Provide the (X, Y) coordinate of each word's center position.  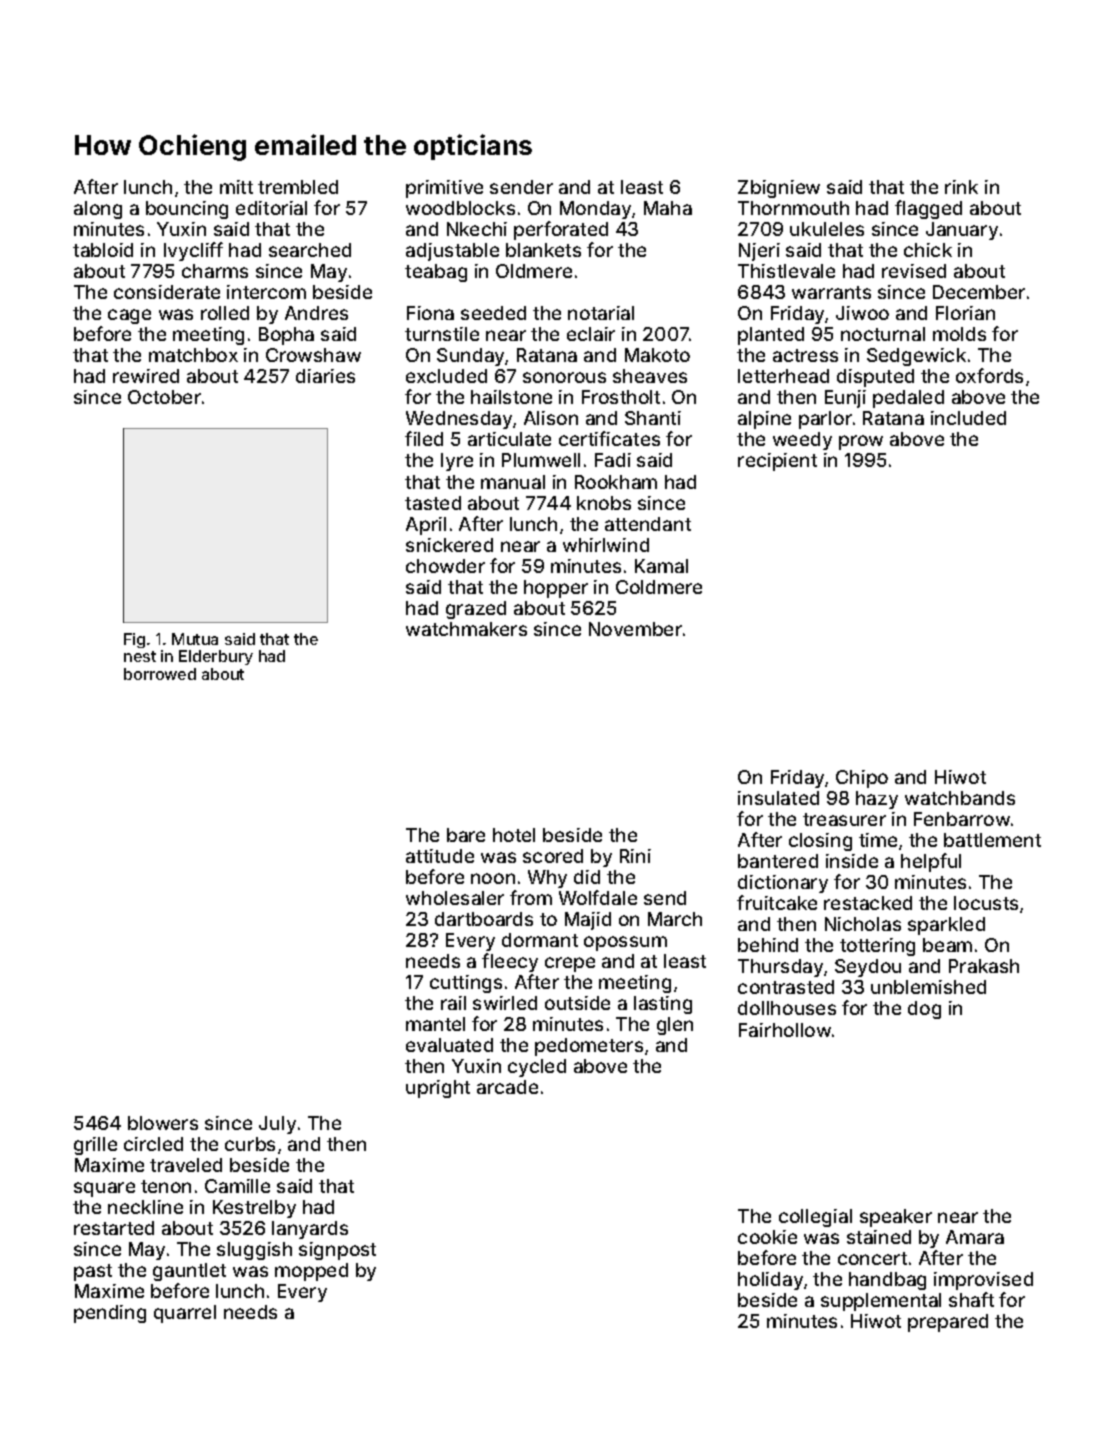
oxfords (989, 375)
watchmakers (466, 629)
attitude (440, 856)
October (164, 397)
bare (466, 835)
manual (513, 482)
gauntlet (189, 1272)
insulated (778, 798)
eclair (591, 334)
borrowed (160, 674)
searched (310, 250)
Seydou (868, 968)
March (675, 919)
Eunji (845, 399)
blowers (163, 1123)
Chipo (862, 779)
